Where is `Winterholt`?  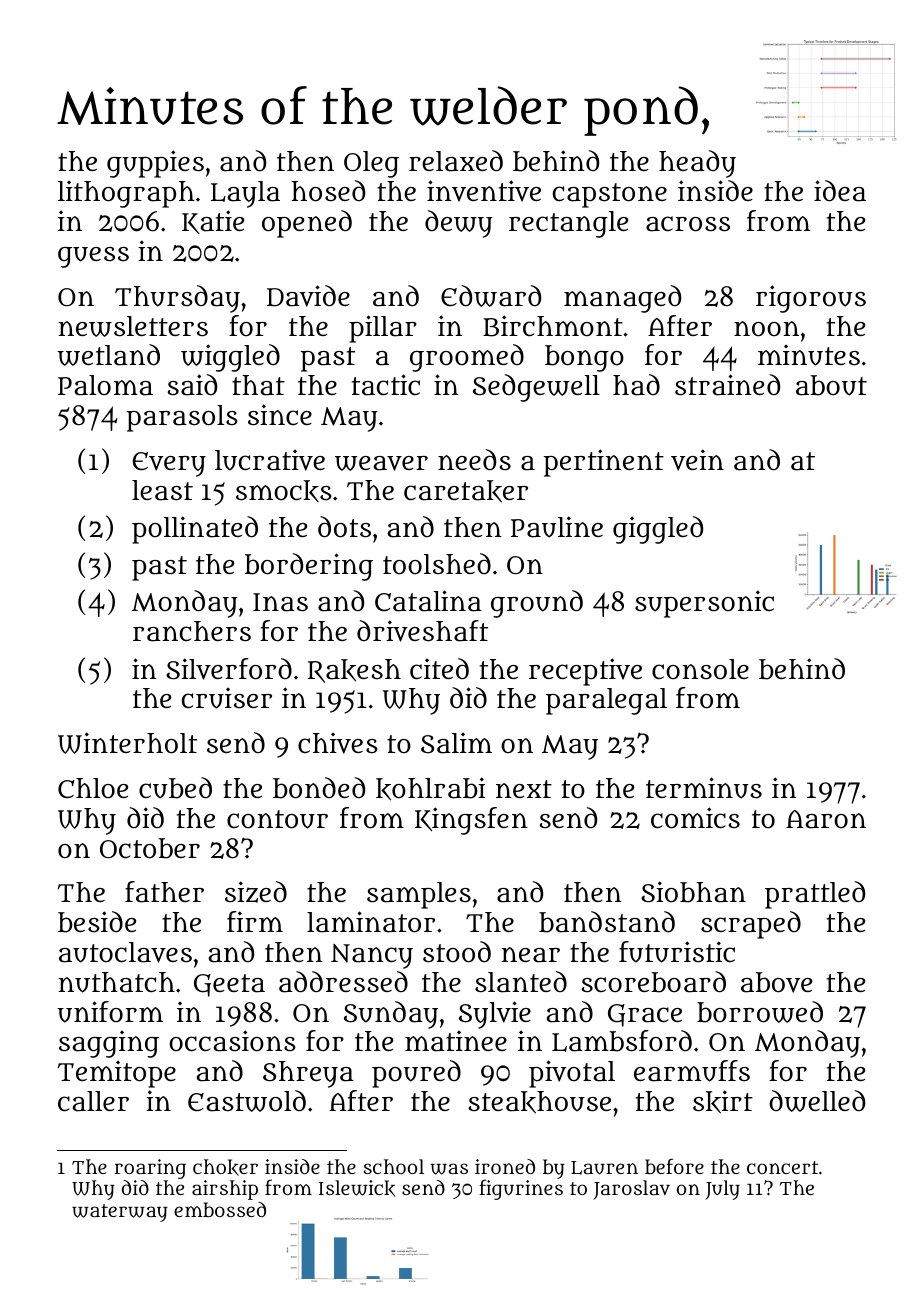 Winterholt is located at coordinates (127, 743).
